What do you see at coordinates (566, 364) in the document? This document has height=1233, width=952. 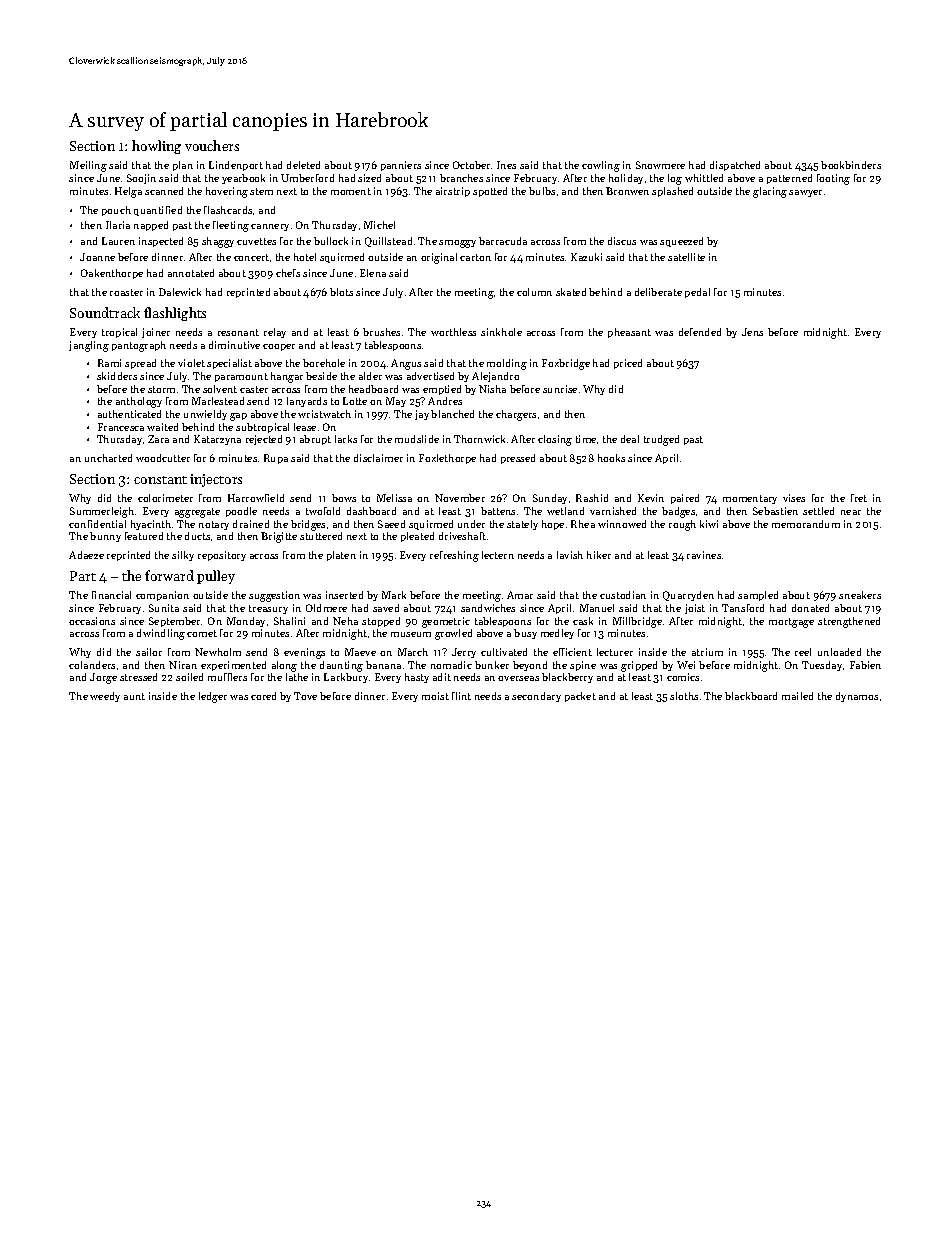 I see `Foxbridge` at bounding box center [566, 364].
